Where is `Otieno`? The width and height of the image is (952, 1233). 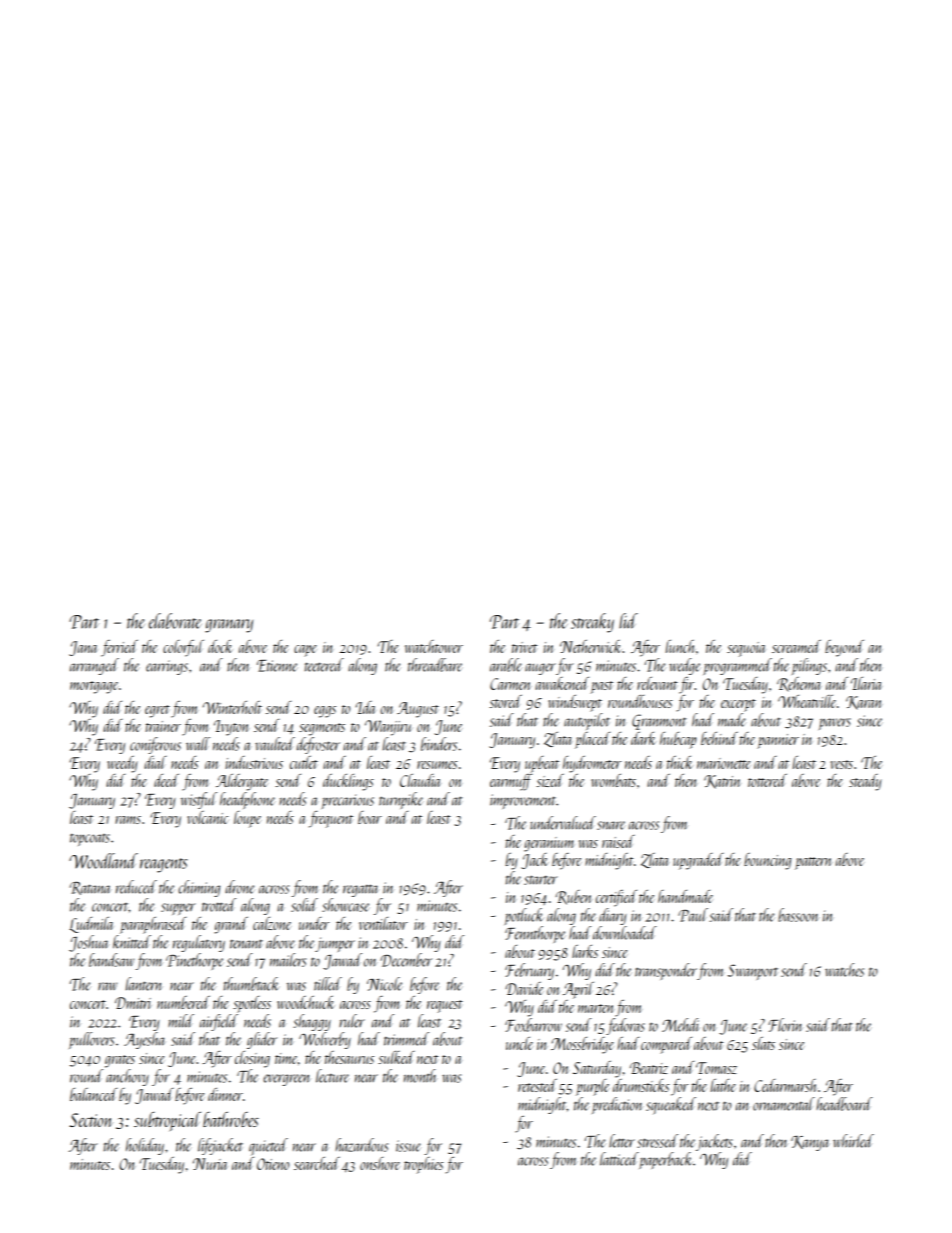
Otieno is located at coordinates (273, 1164).
